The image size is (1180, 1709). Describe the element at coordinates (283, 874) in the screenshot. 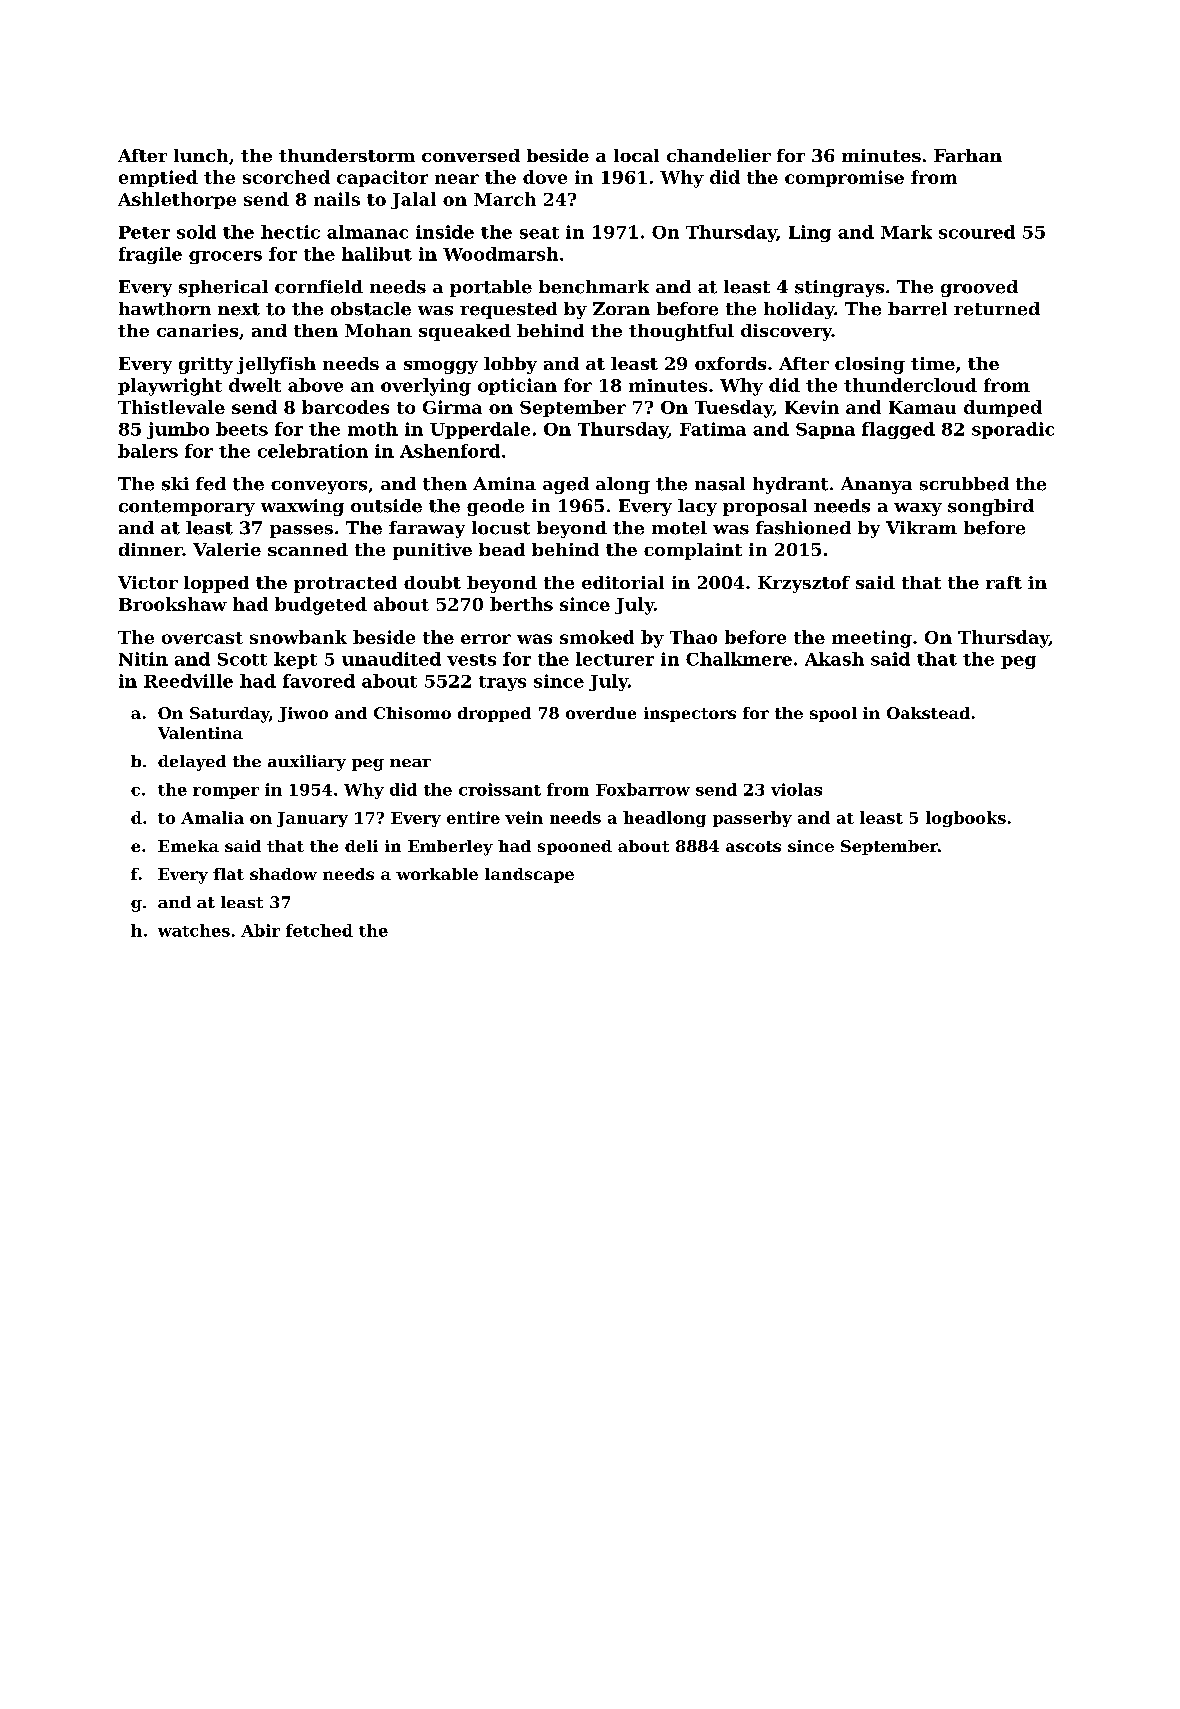

I see `shadow` at that location.
